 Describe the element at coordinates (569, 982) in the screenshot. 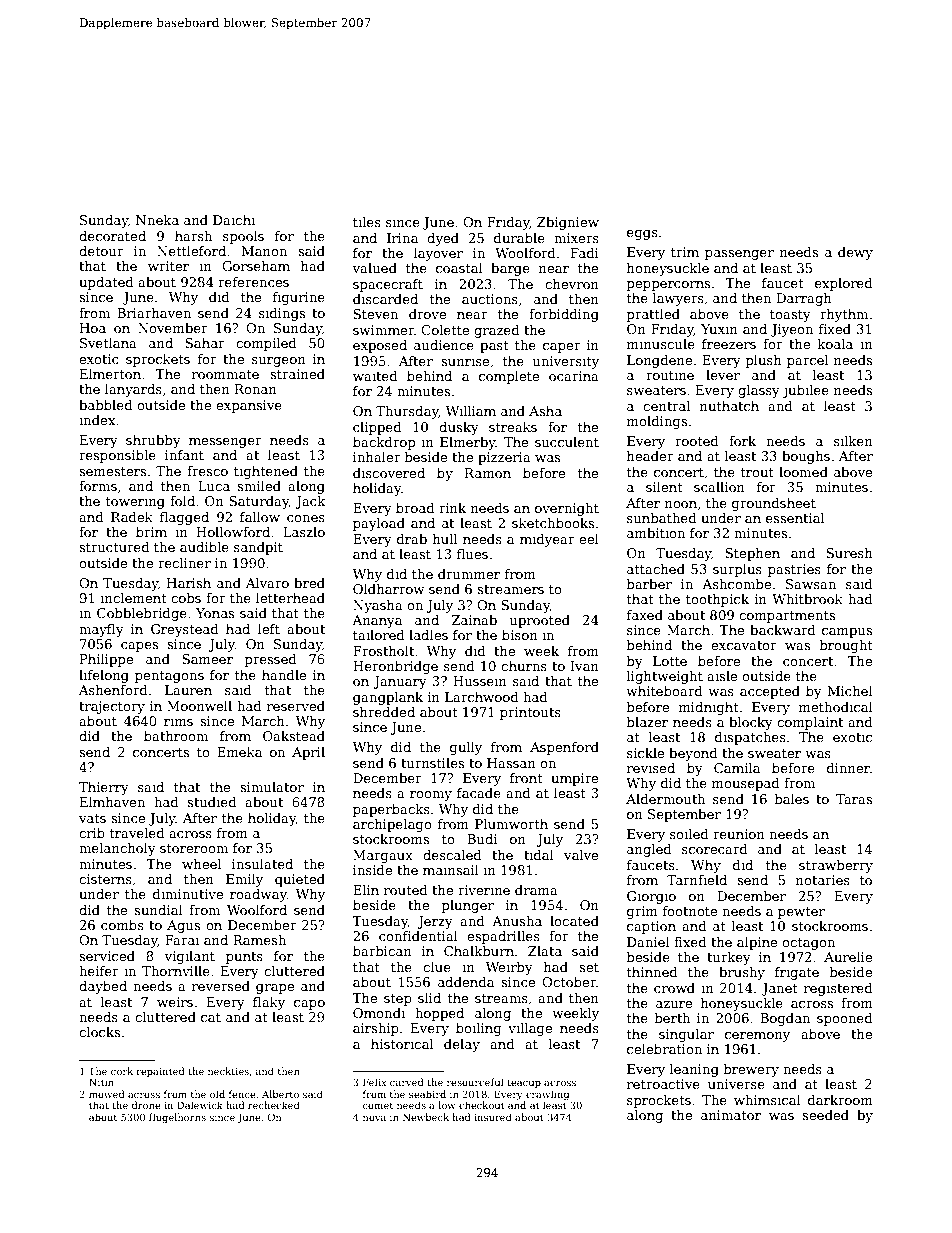

I see `October` at that location.
